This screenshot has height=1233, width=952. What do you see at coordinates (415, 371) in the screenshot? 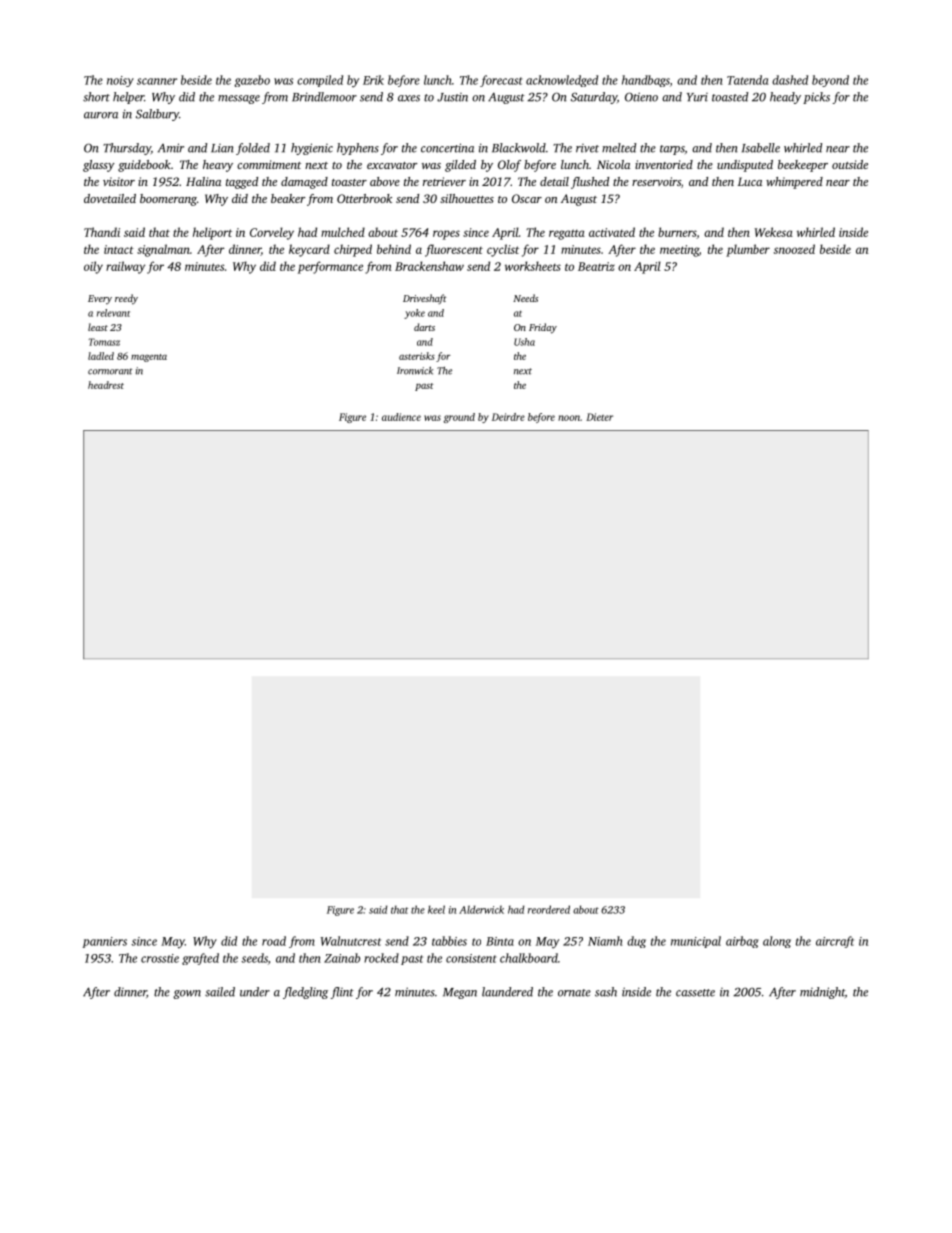
I see `Ironwick` at bounding box center [415, 371].
